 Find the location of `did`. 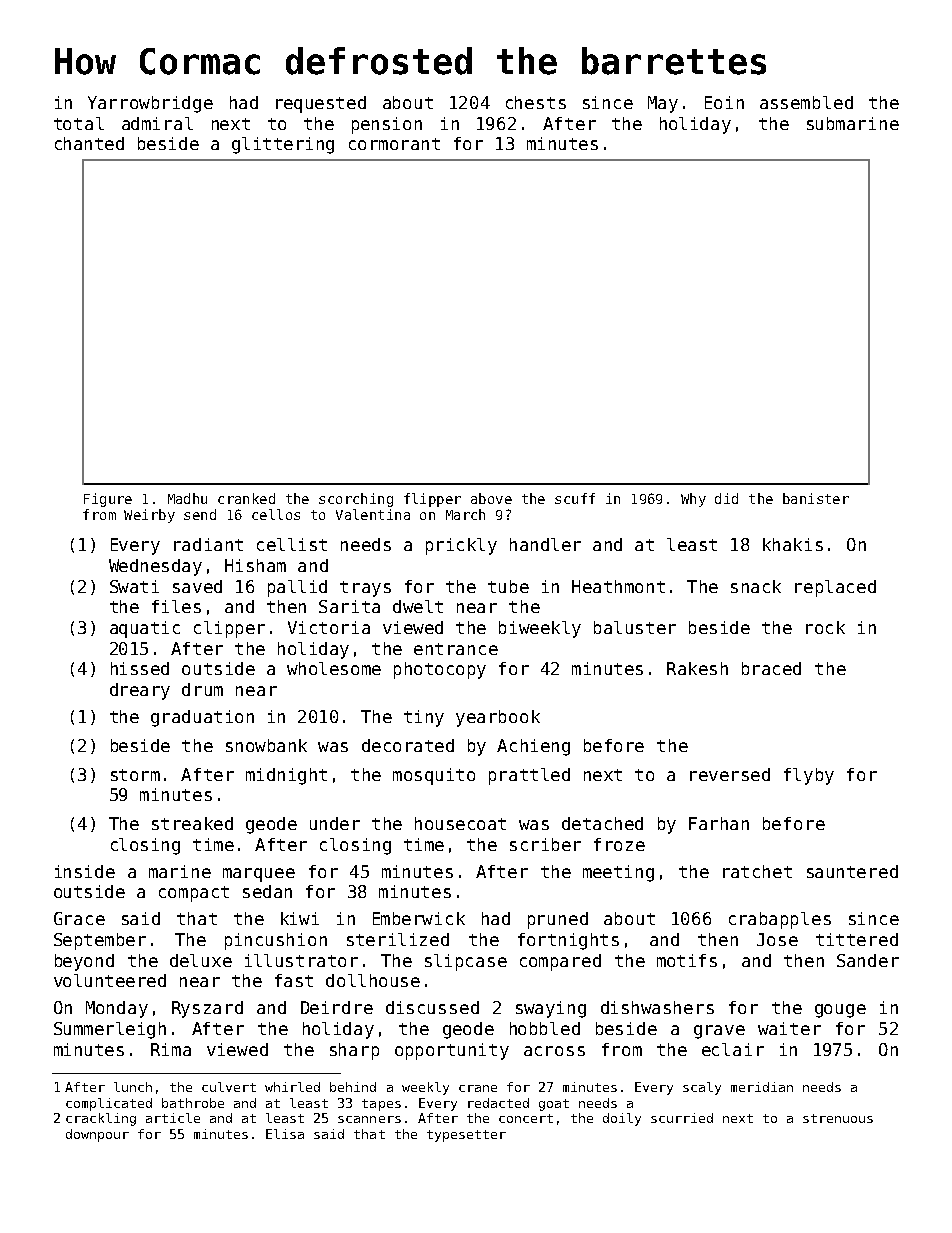

did is located at coordinates (726, 498).
